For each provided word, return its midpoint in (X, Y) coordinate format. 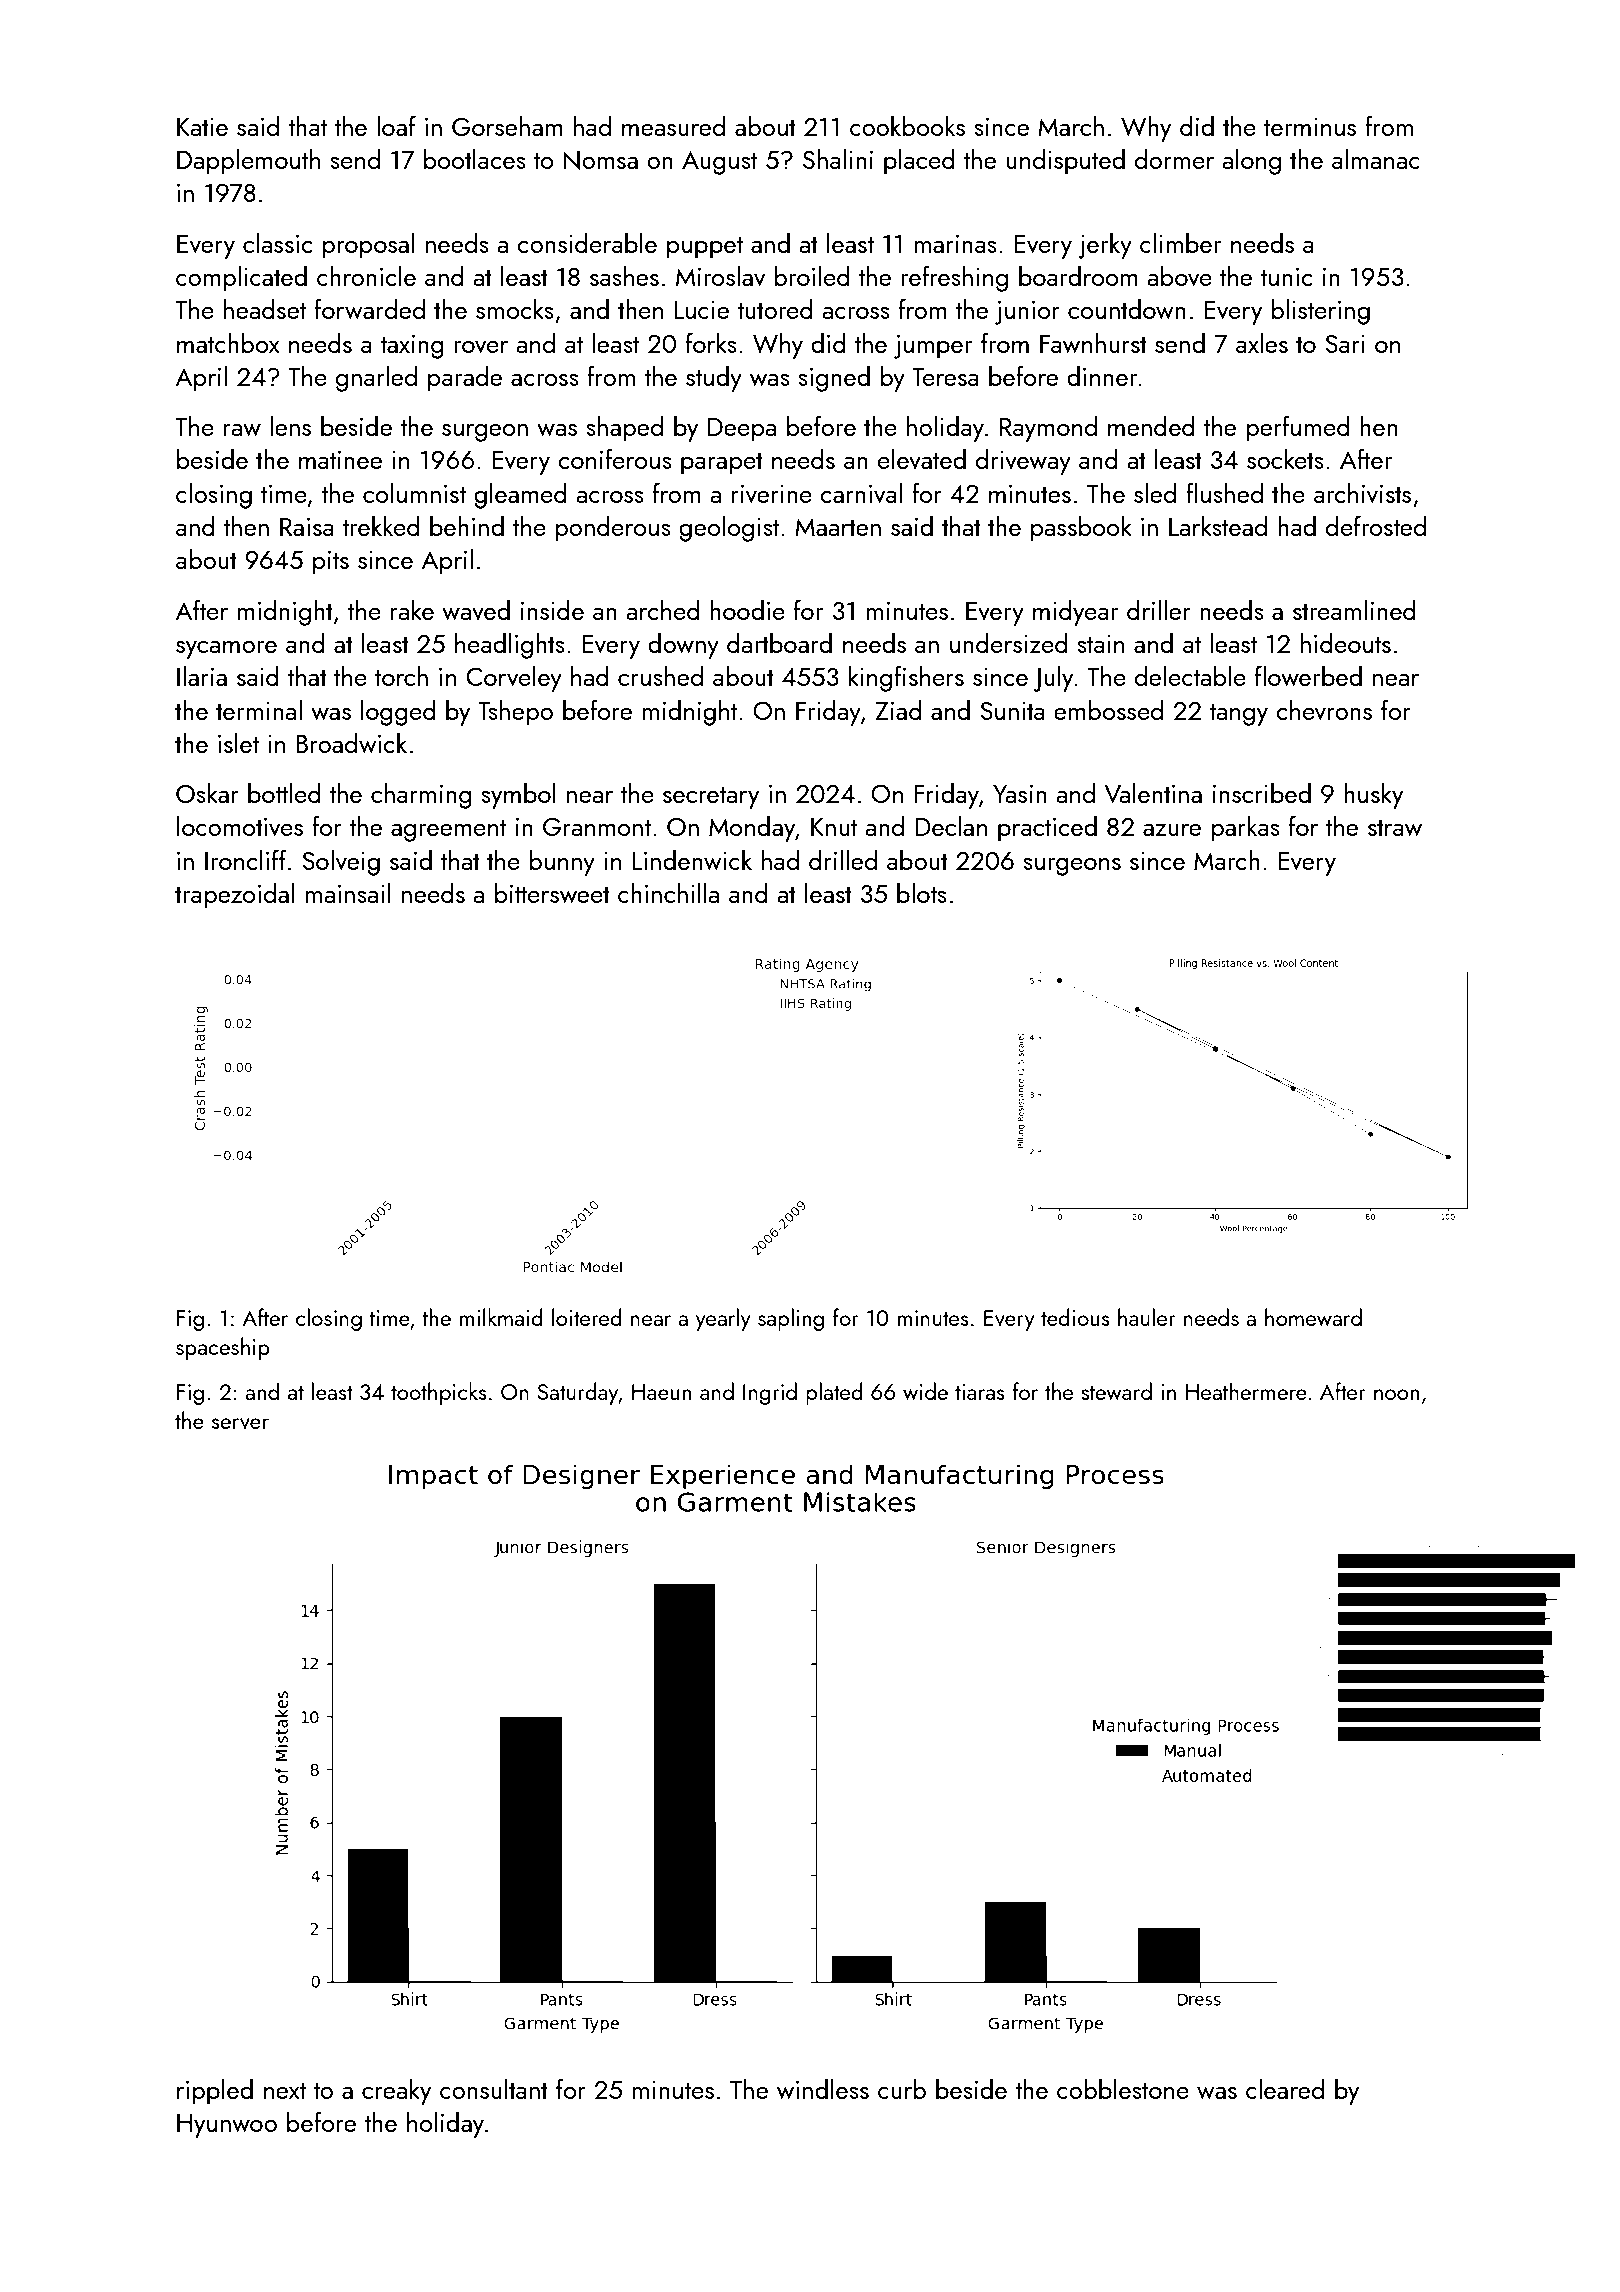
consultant (494, 2089)
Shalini (838, 159)
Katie (202, 127)
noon (1396, 1394)
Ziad (898, 710)
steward (1116, 1391)
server (240, 1423)
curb (902, 2089)
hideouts (1346, 643)
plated (834, 1393)
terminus (1310, 127)
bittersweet (552, 893)
